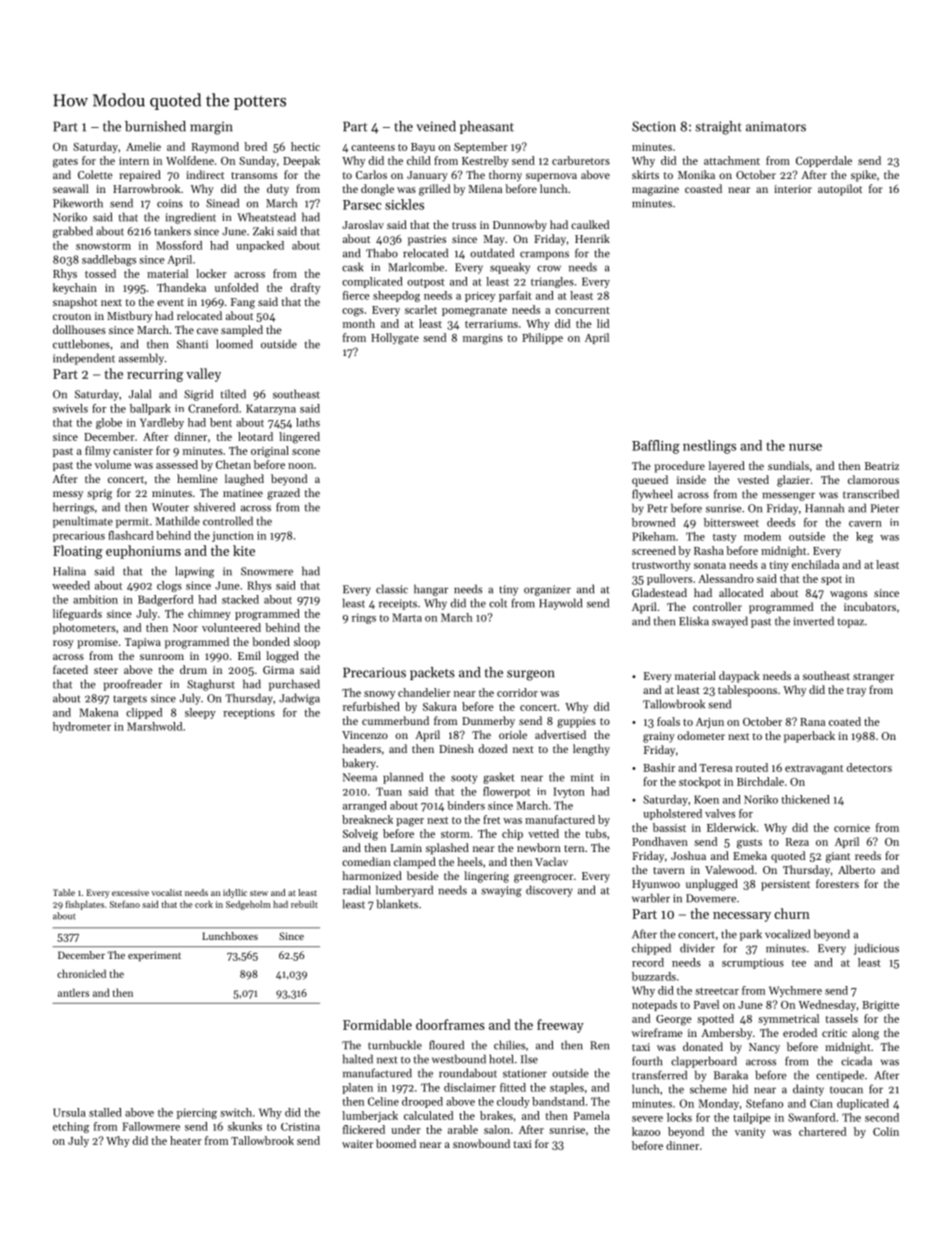 This screenshot has width=952, height=1233. What do you see at coordinates (660, 841) in the screenshot?
I see `Pondhaven` at bounding box center [660, 841].
